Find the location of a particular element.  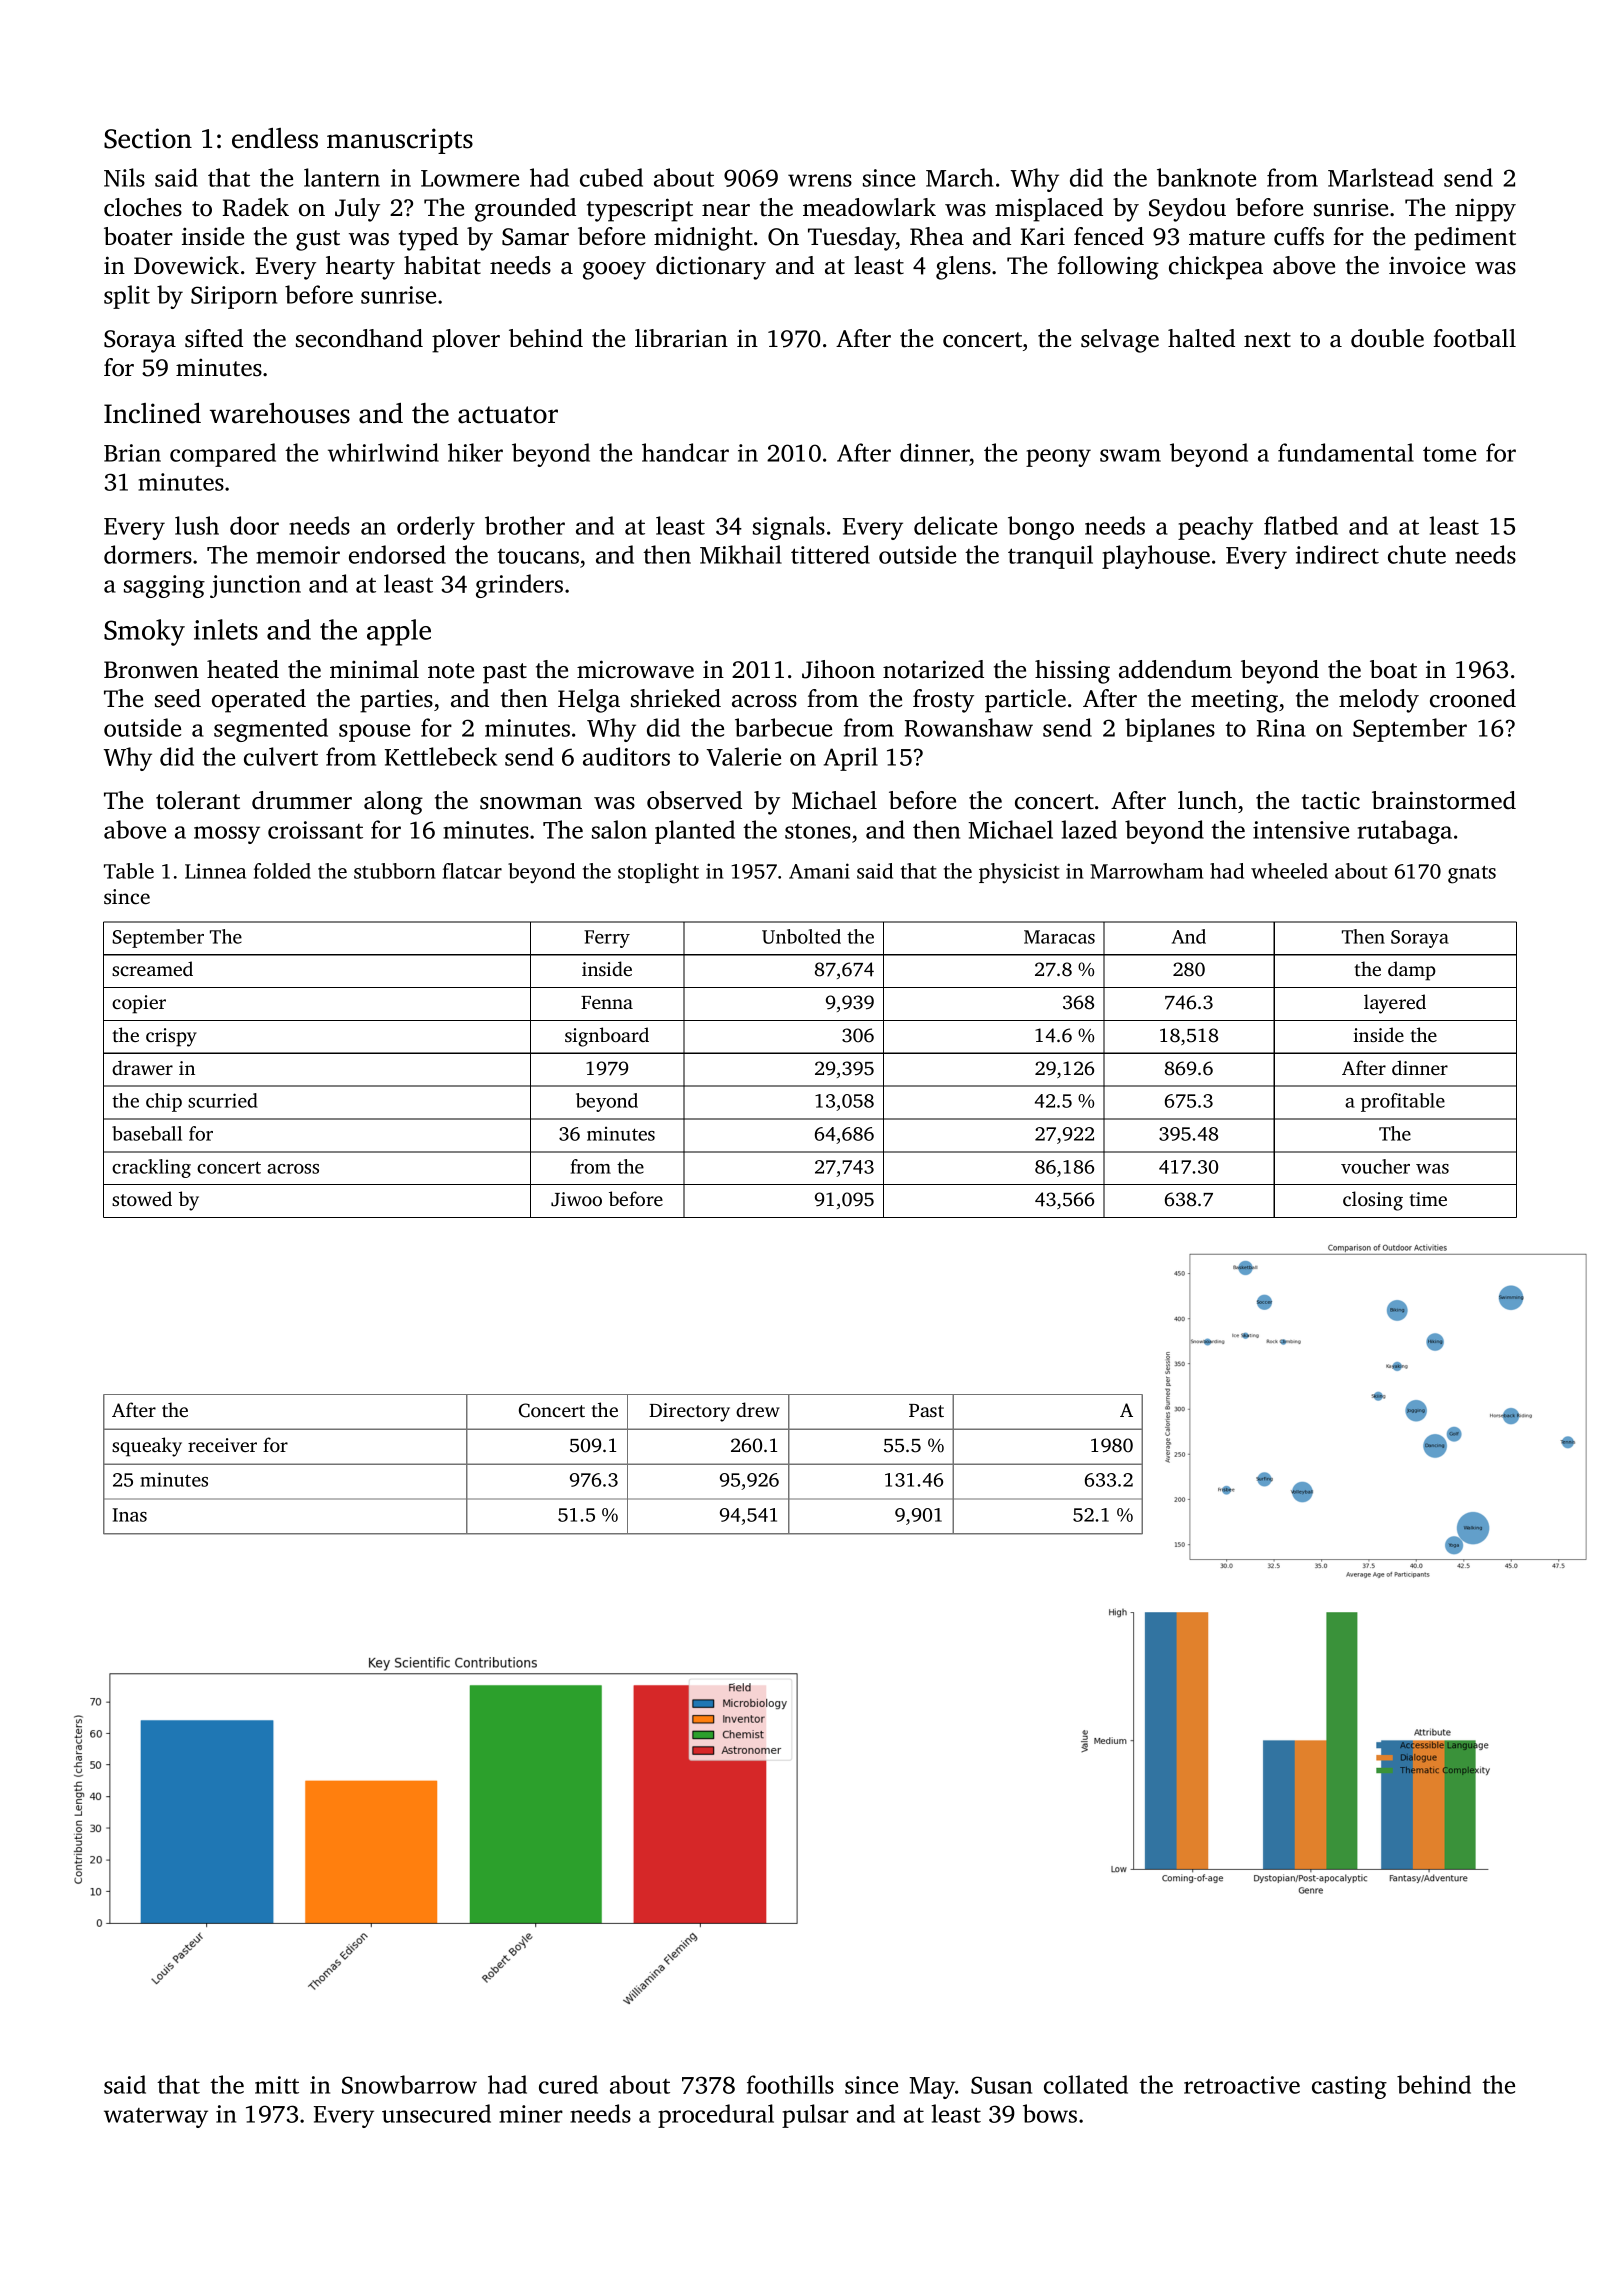

manuscripts is located at coordinates (400, 141).
